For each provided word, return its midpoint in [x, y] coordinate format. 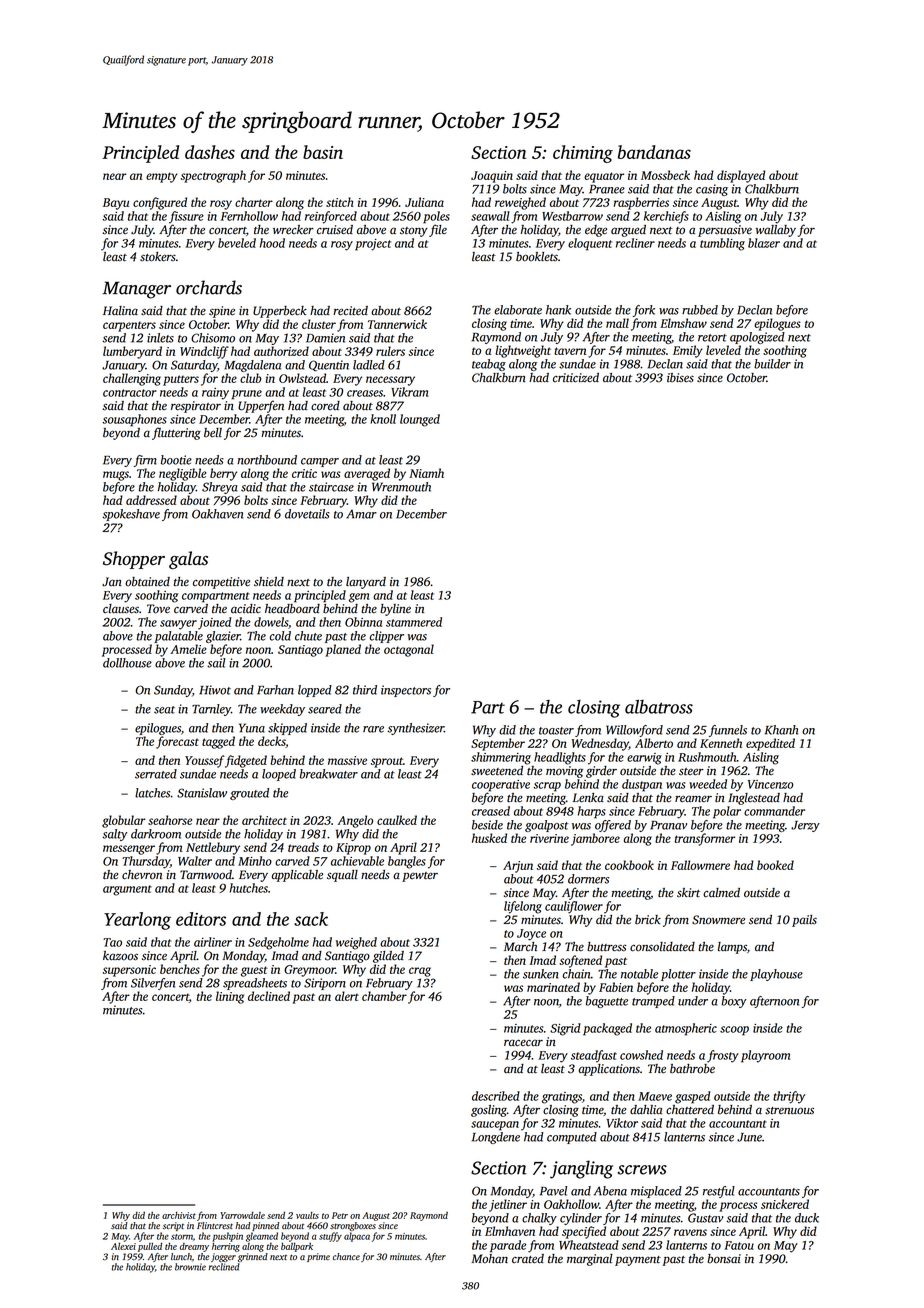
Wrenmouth [401, 487]
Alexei [123, 1246]
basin [323, 152]
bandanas [654, 152]
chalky [539, 1219]
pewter [420, 877]
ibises [680, 378]
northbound [267, 460]
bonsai [724, 1259]
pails [804, 921]
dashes [210, 152]
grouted [249, 794]
